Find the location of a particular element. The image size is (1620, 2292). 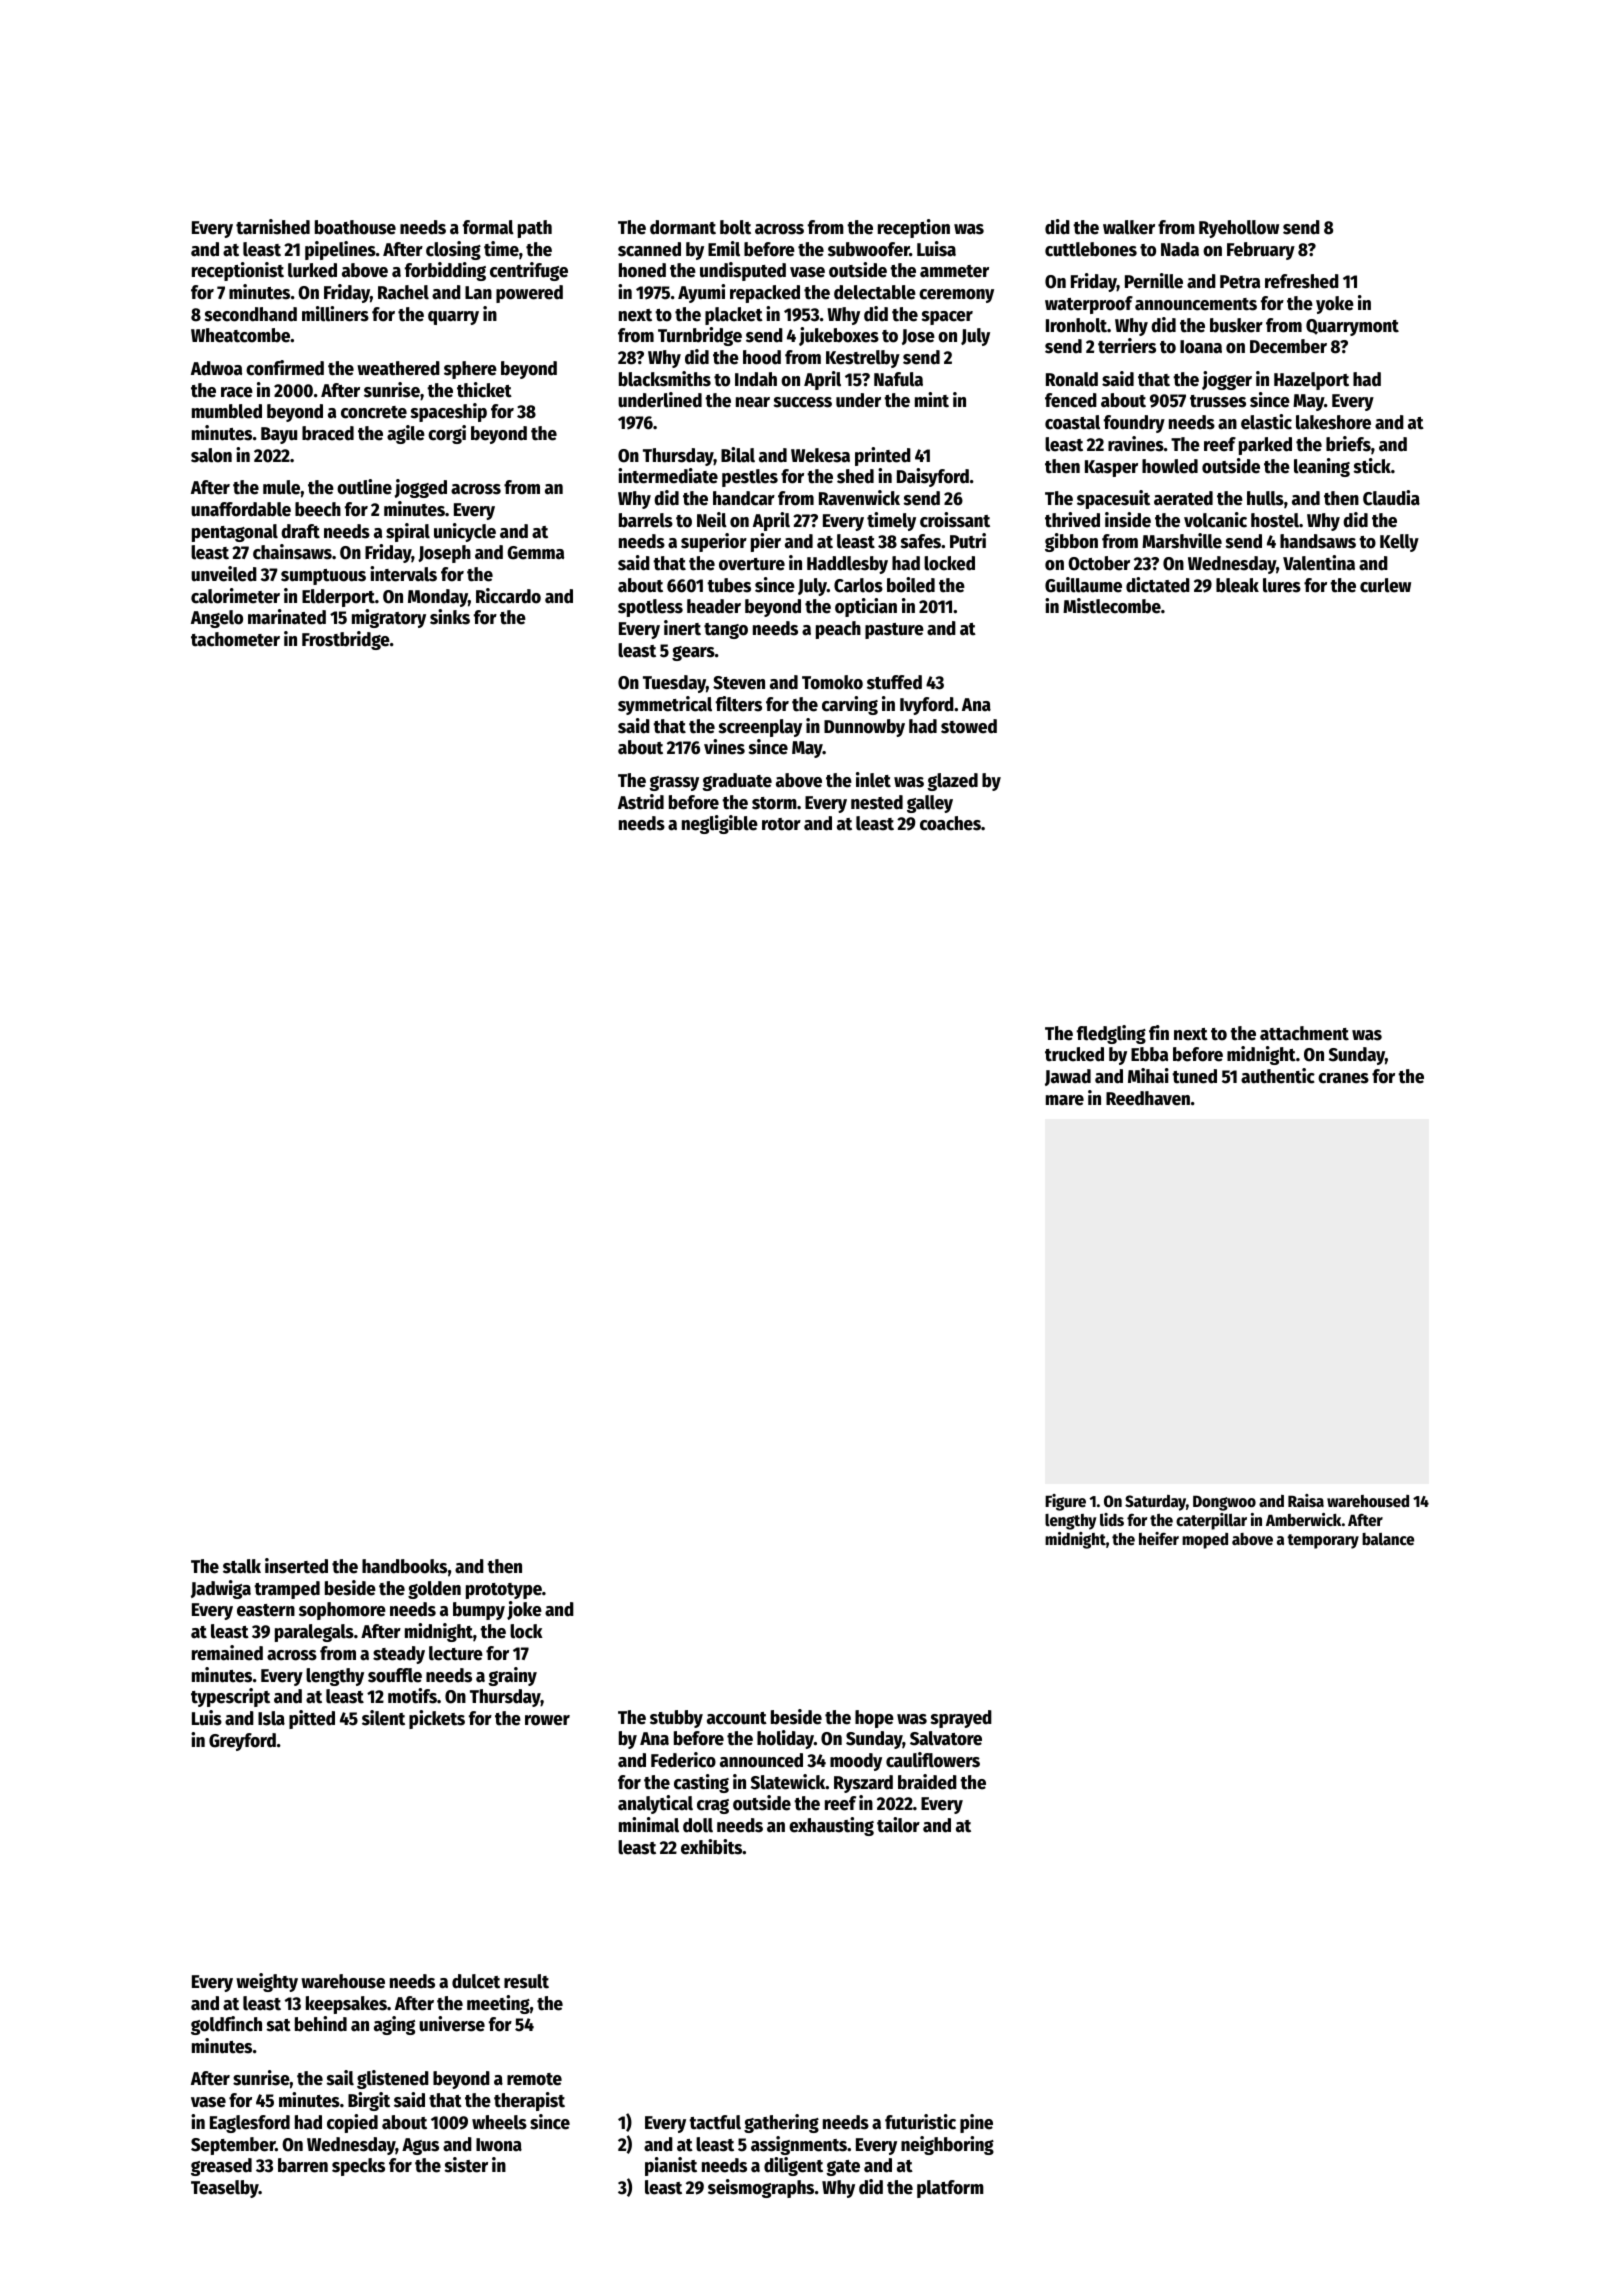

Ryehollow is located at coordinates (1239, 229).
